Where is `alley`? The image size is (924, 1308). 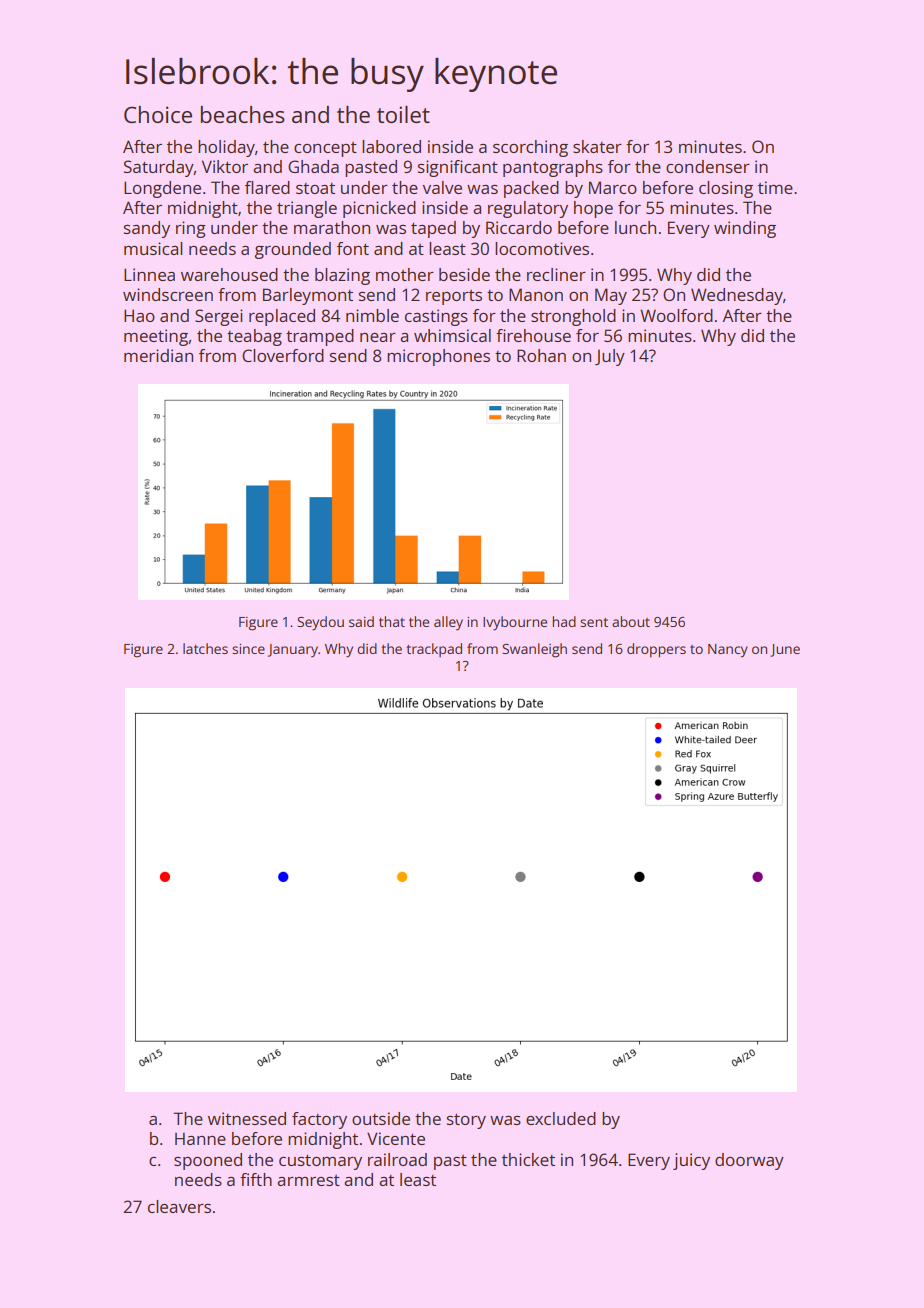 alley is located at coordinates (448, 623).
